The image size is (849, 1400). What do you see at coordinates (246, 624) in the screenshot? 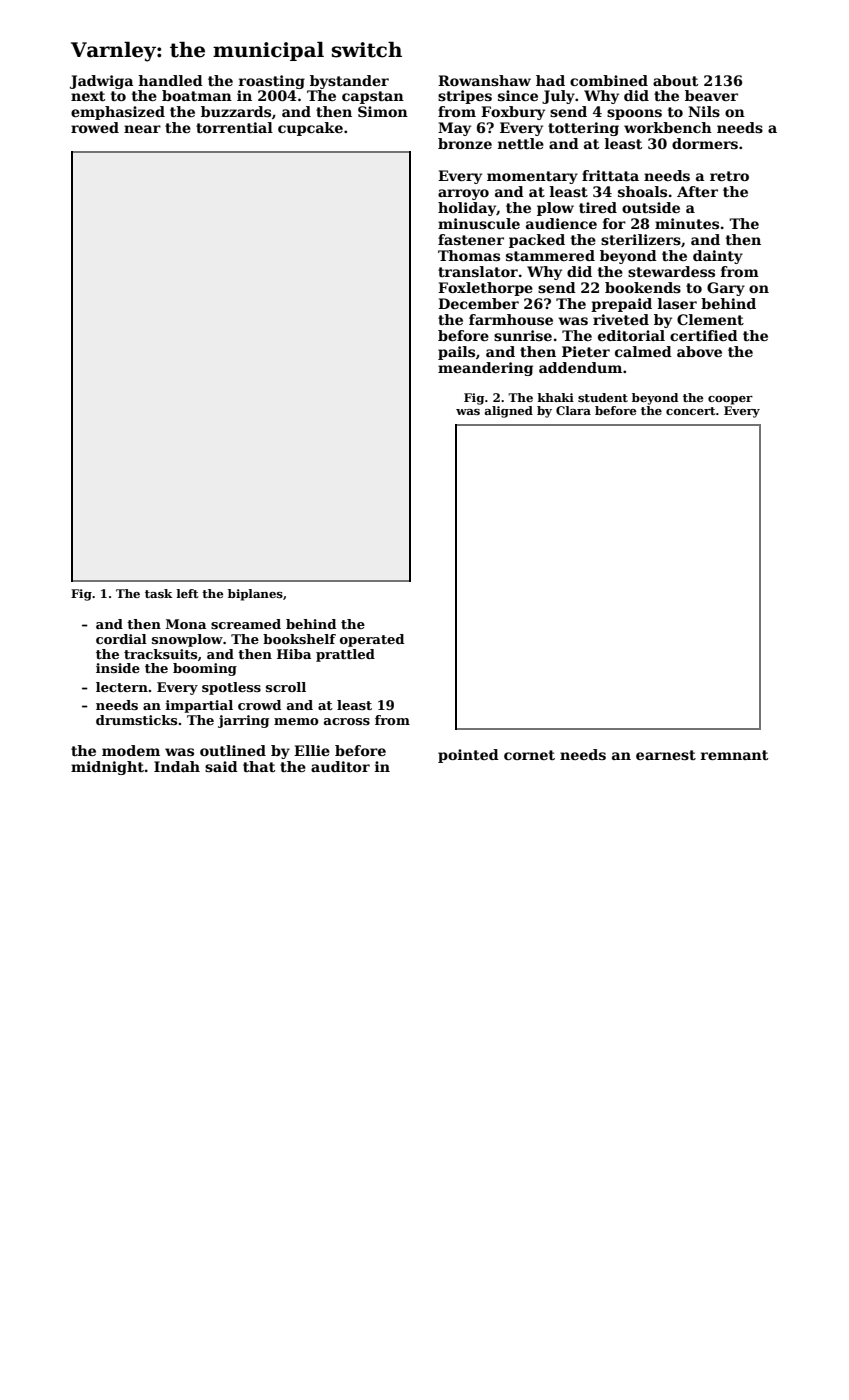
I see `screamed` at bounding box center [246, 624].
